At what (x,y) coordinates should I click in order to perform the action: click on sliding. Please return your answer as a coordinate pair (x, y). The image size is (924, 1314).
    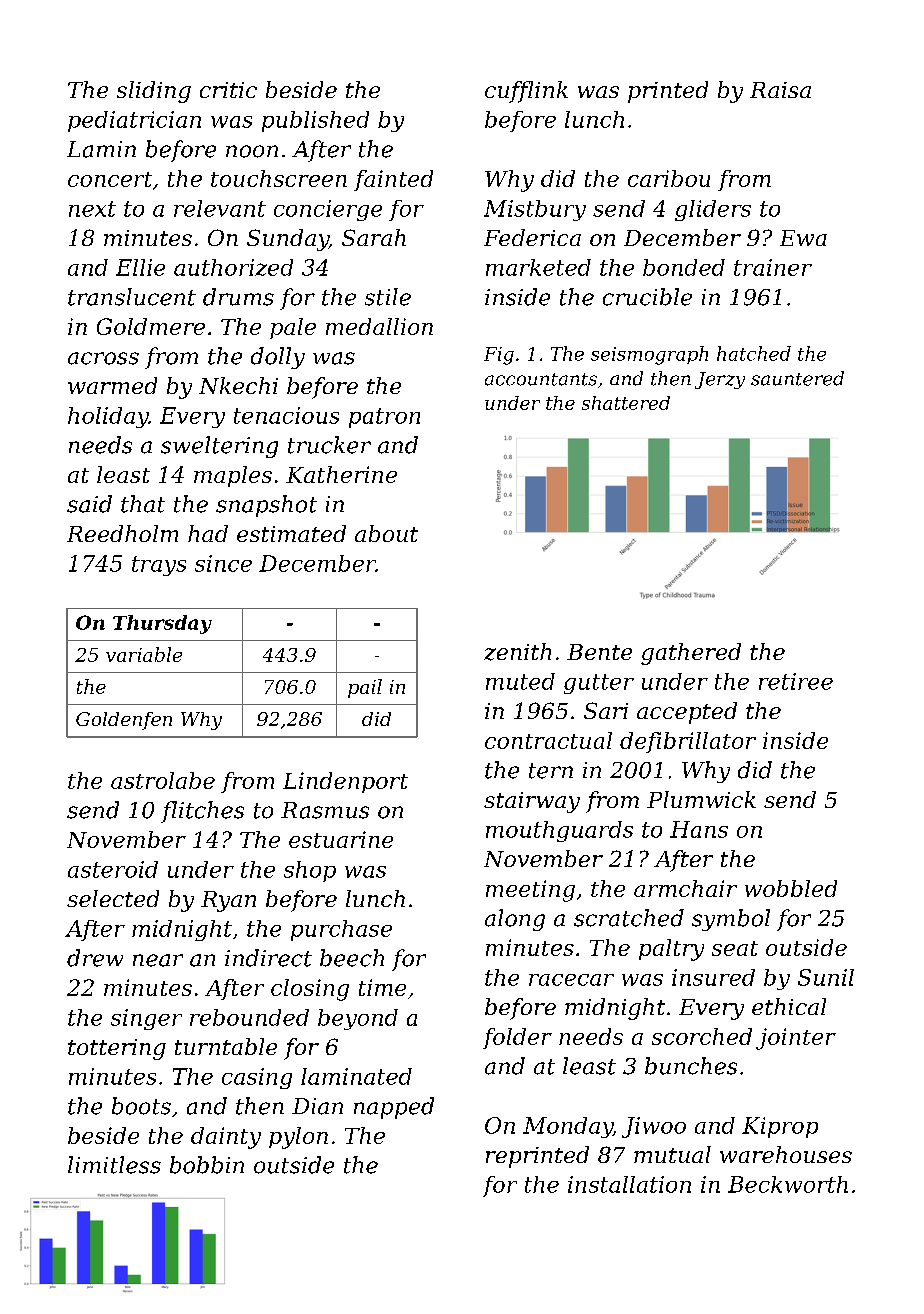
    Looking at the image, I should click on (154, 92).
